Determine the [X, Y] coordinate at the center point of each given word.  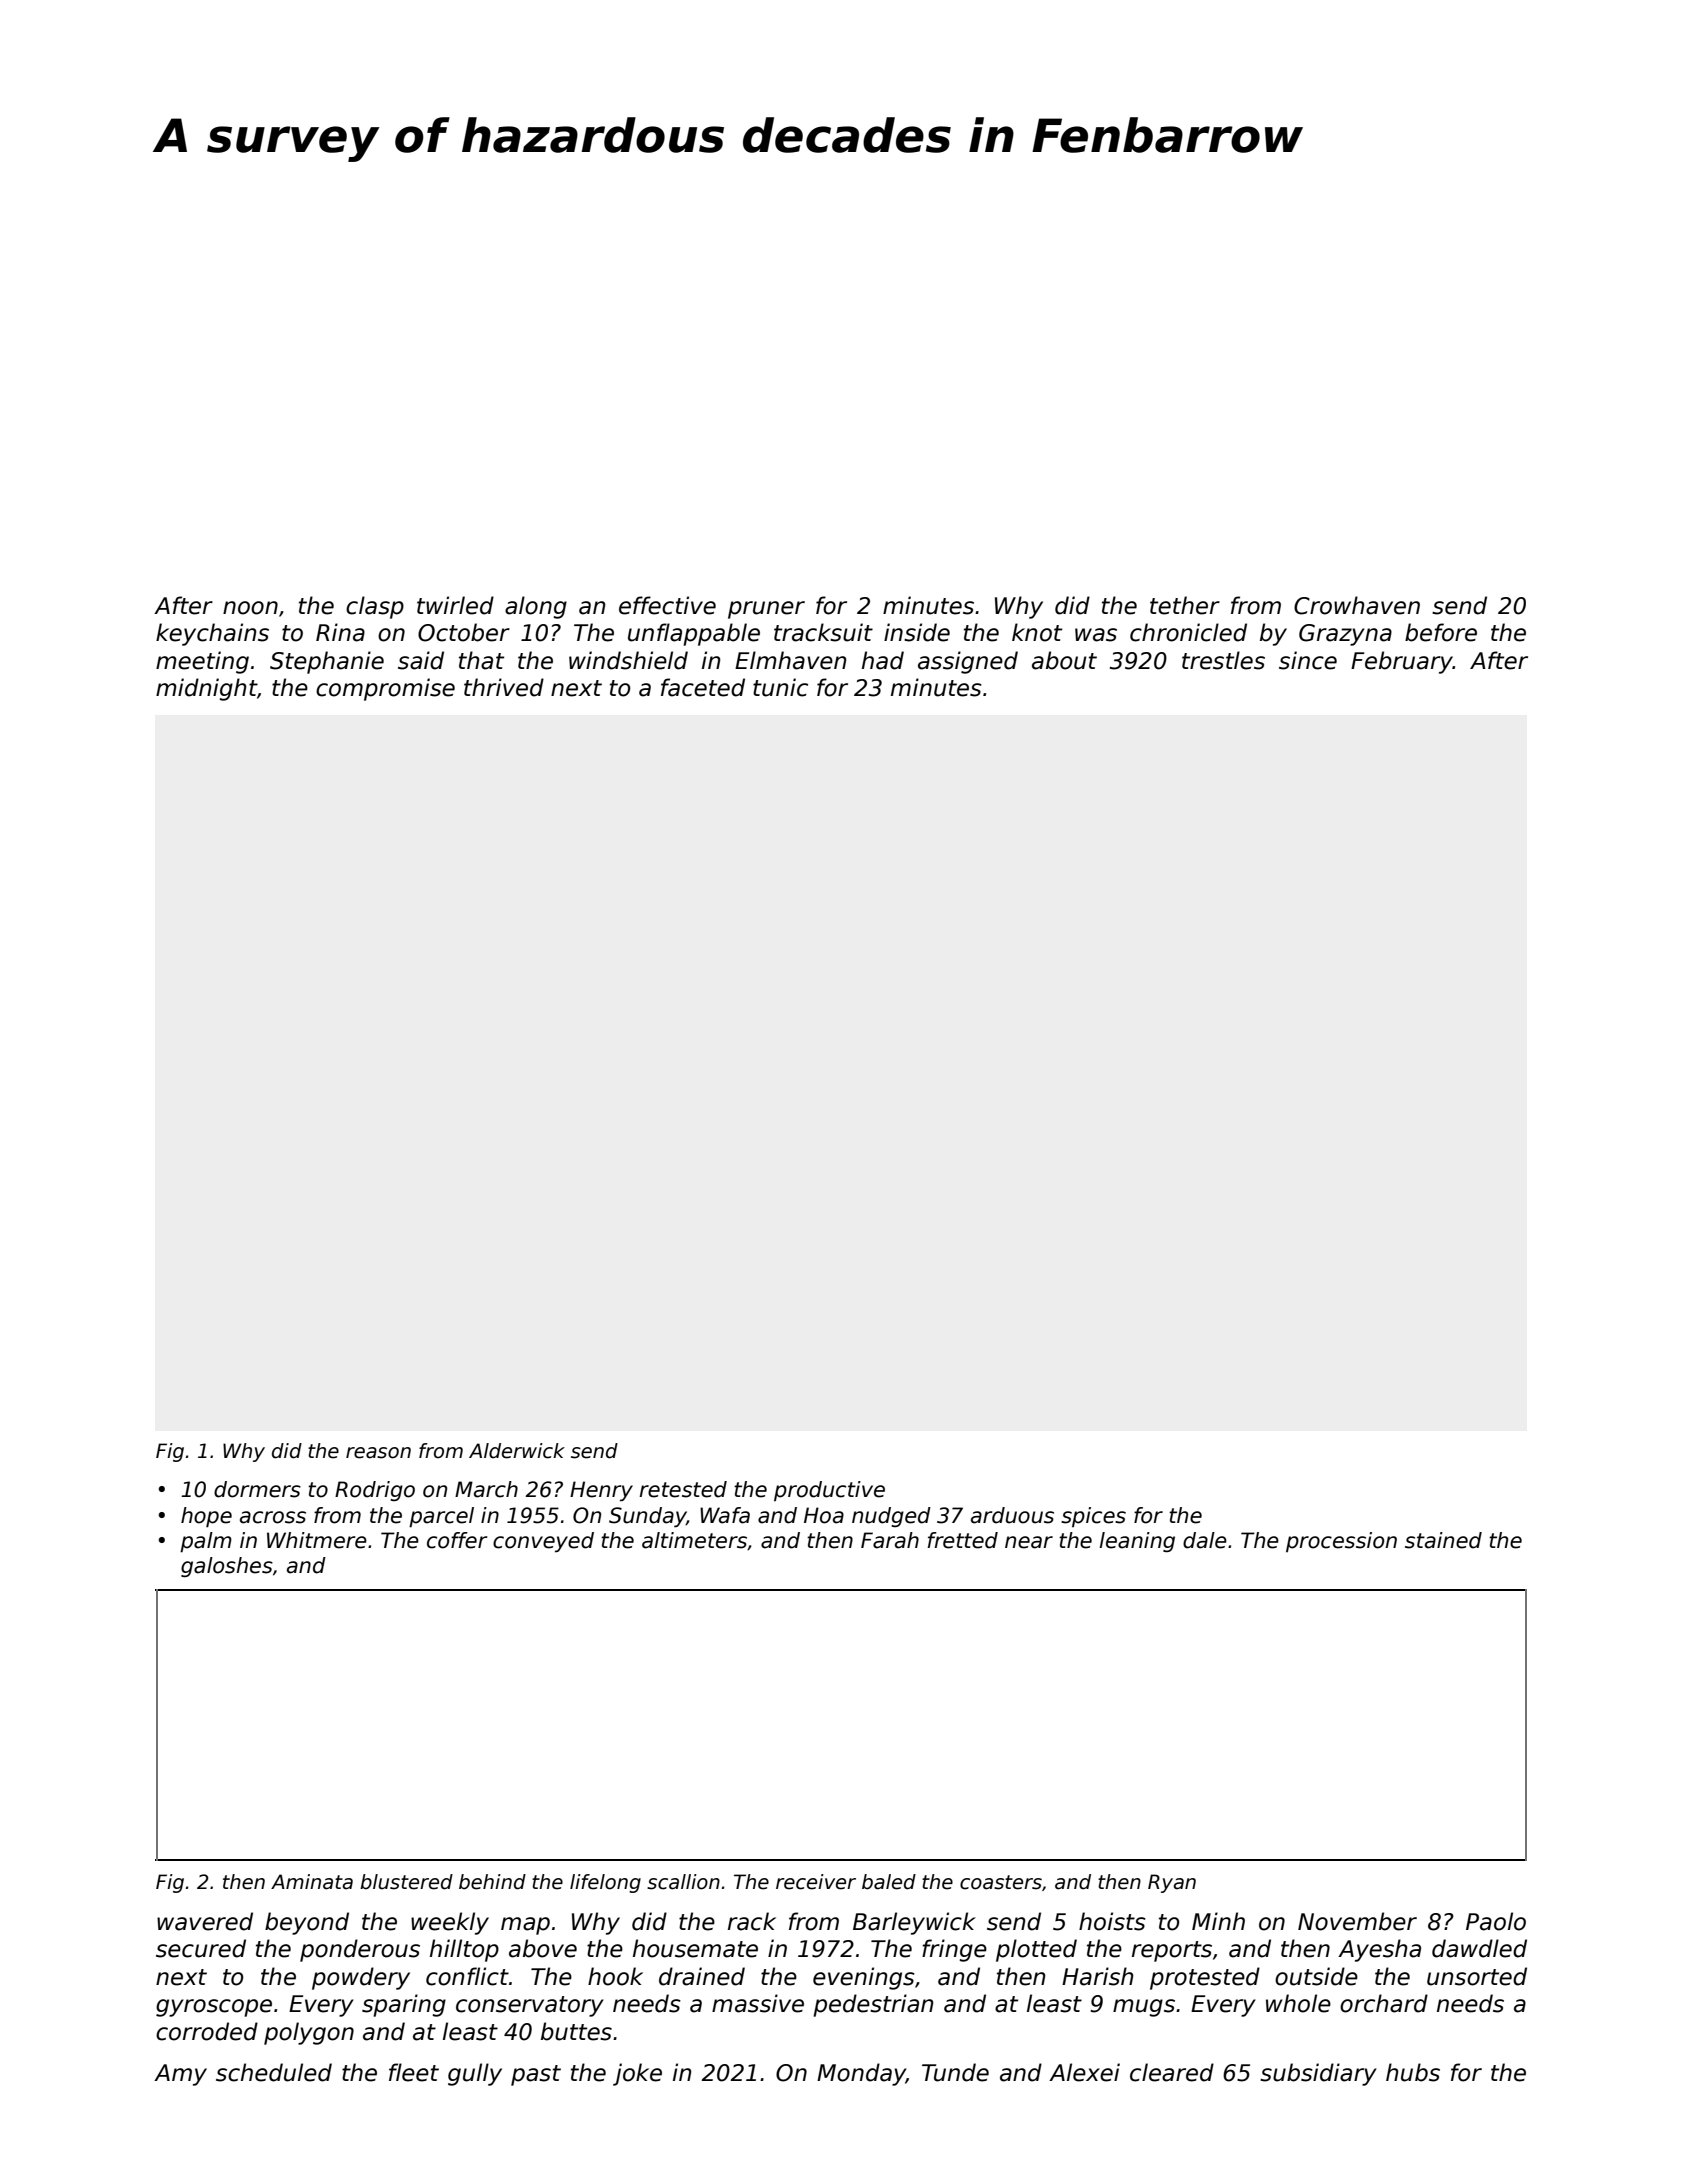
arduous [1012, 1515]
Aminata [312, 1882]
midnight [206, 689]
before [1441, 632]
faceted [703, 687]
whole [1298, 2003]
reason [378, 1453]
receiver [816, 1882]
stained [1443, 1540]
